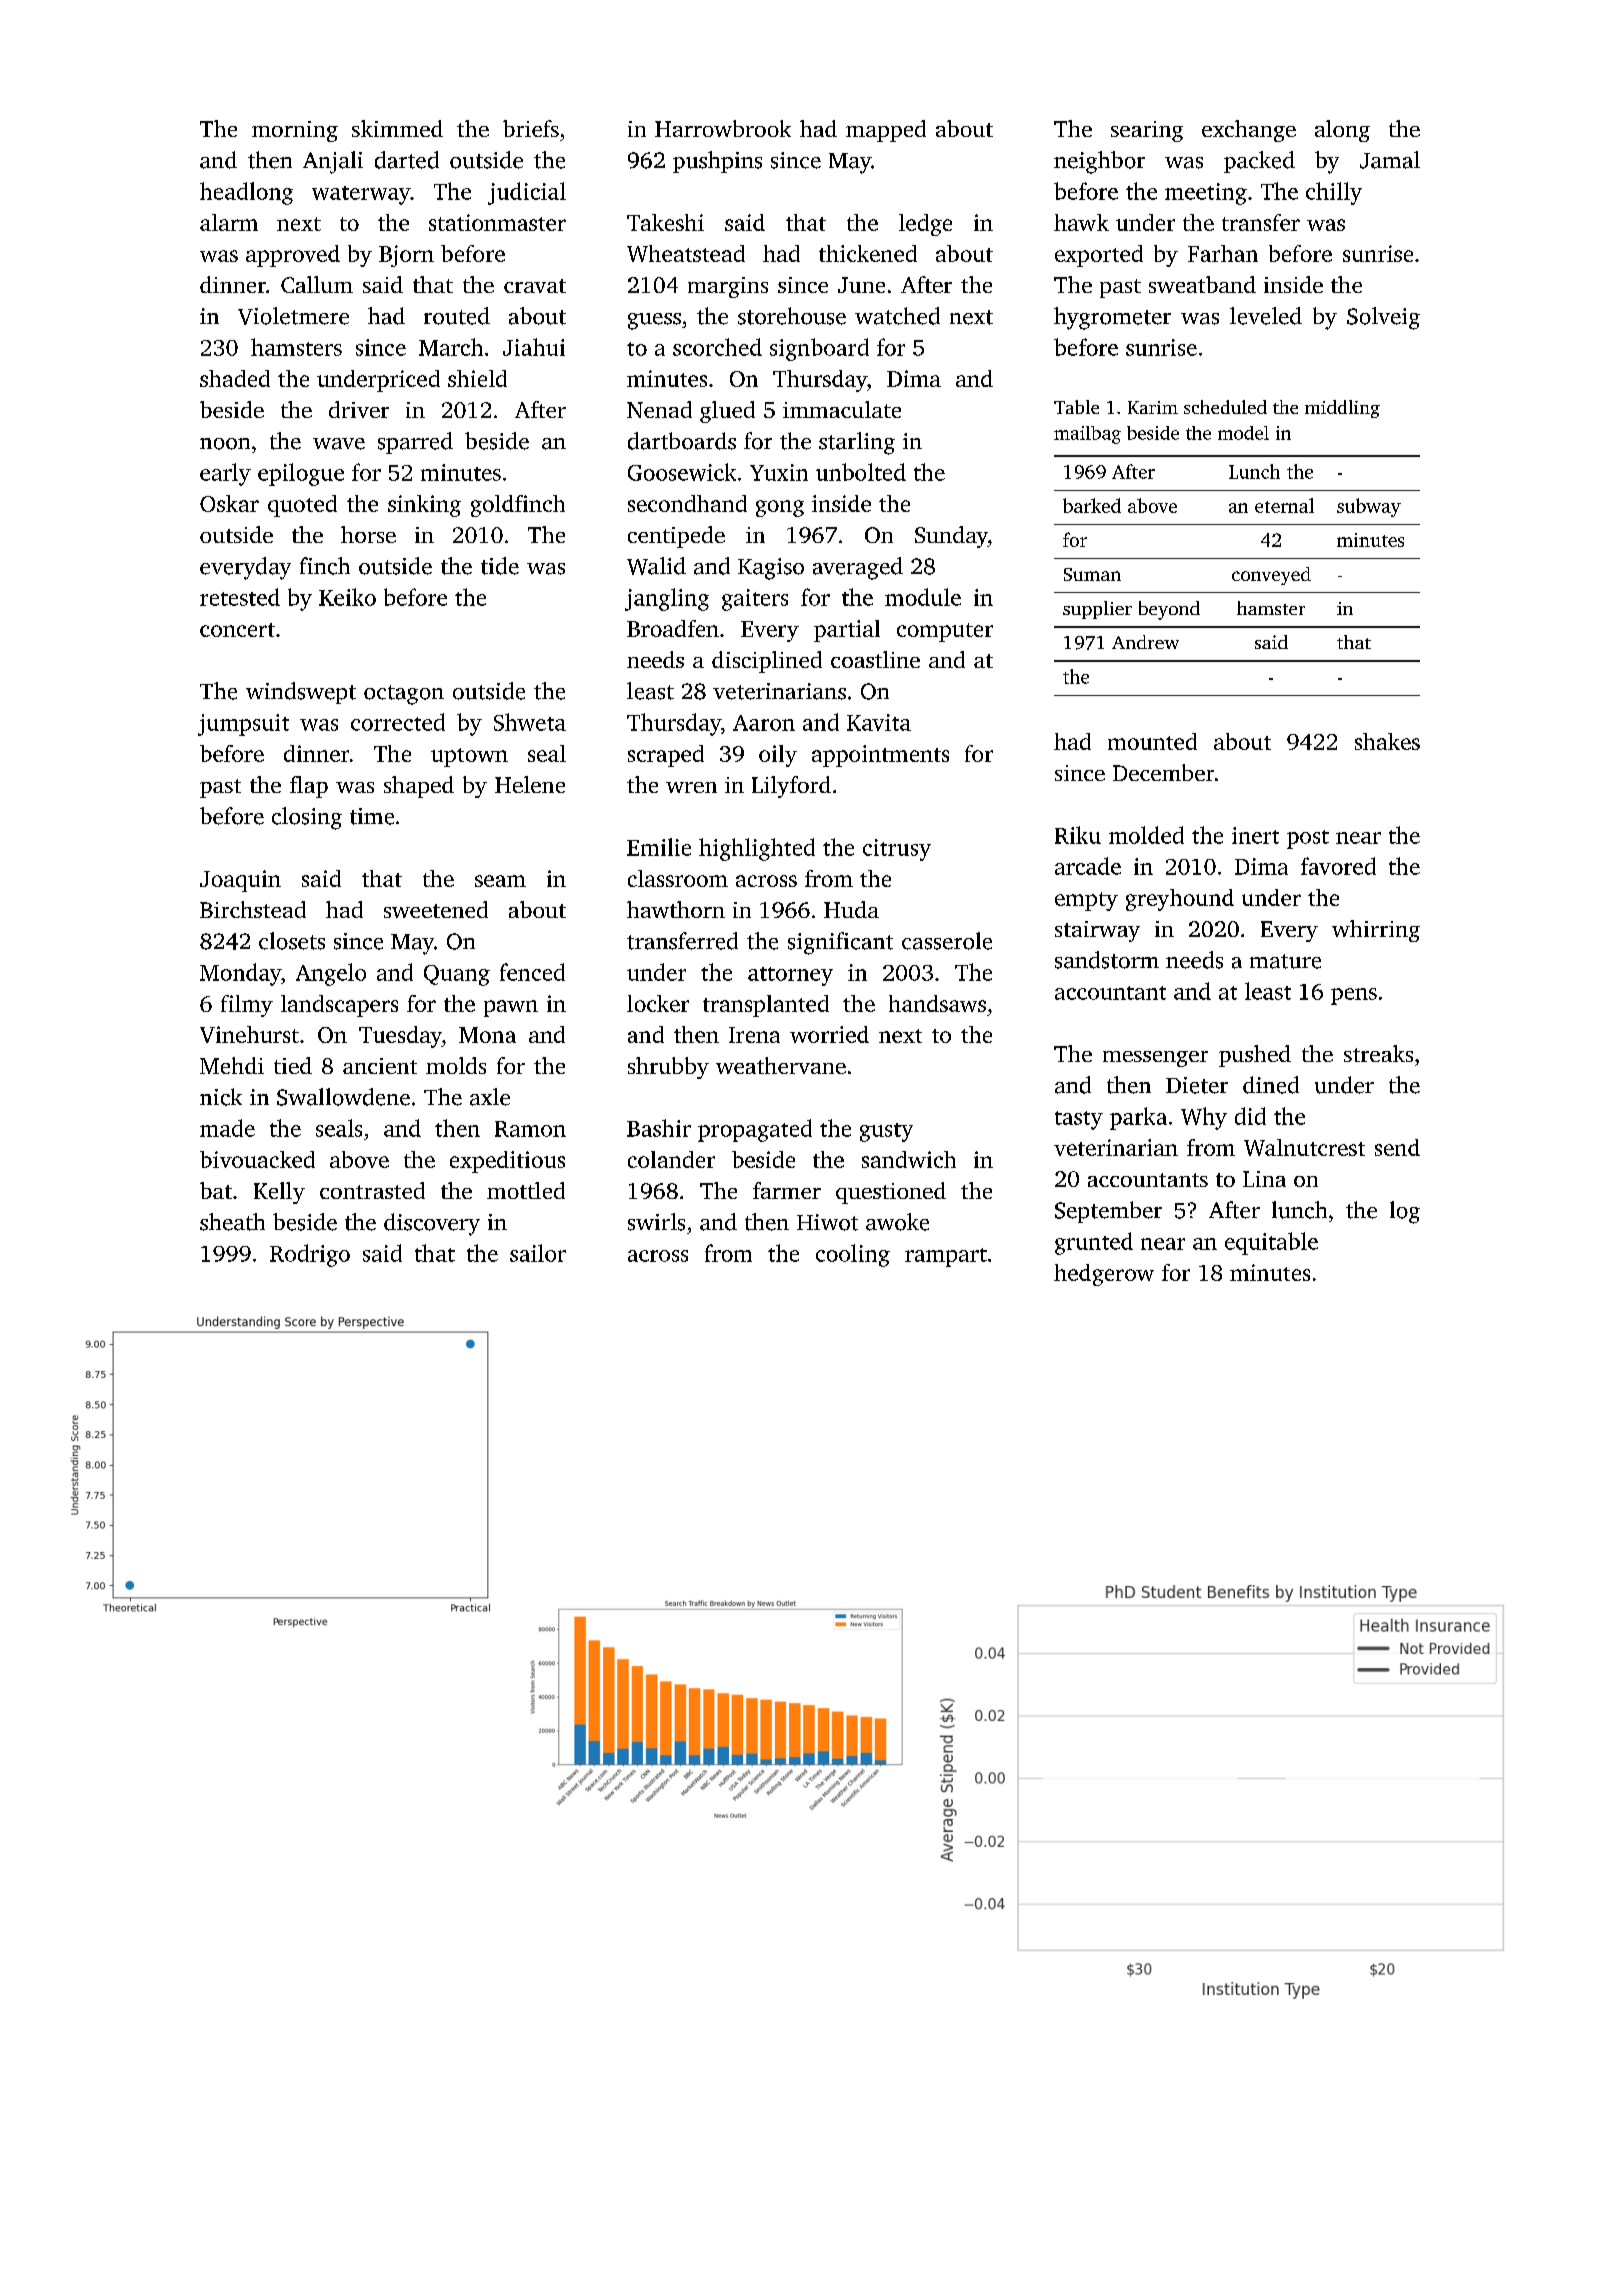 The image size is (1620, 2292). I want to click on Harrowbrook, so click(723, 128).
